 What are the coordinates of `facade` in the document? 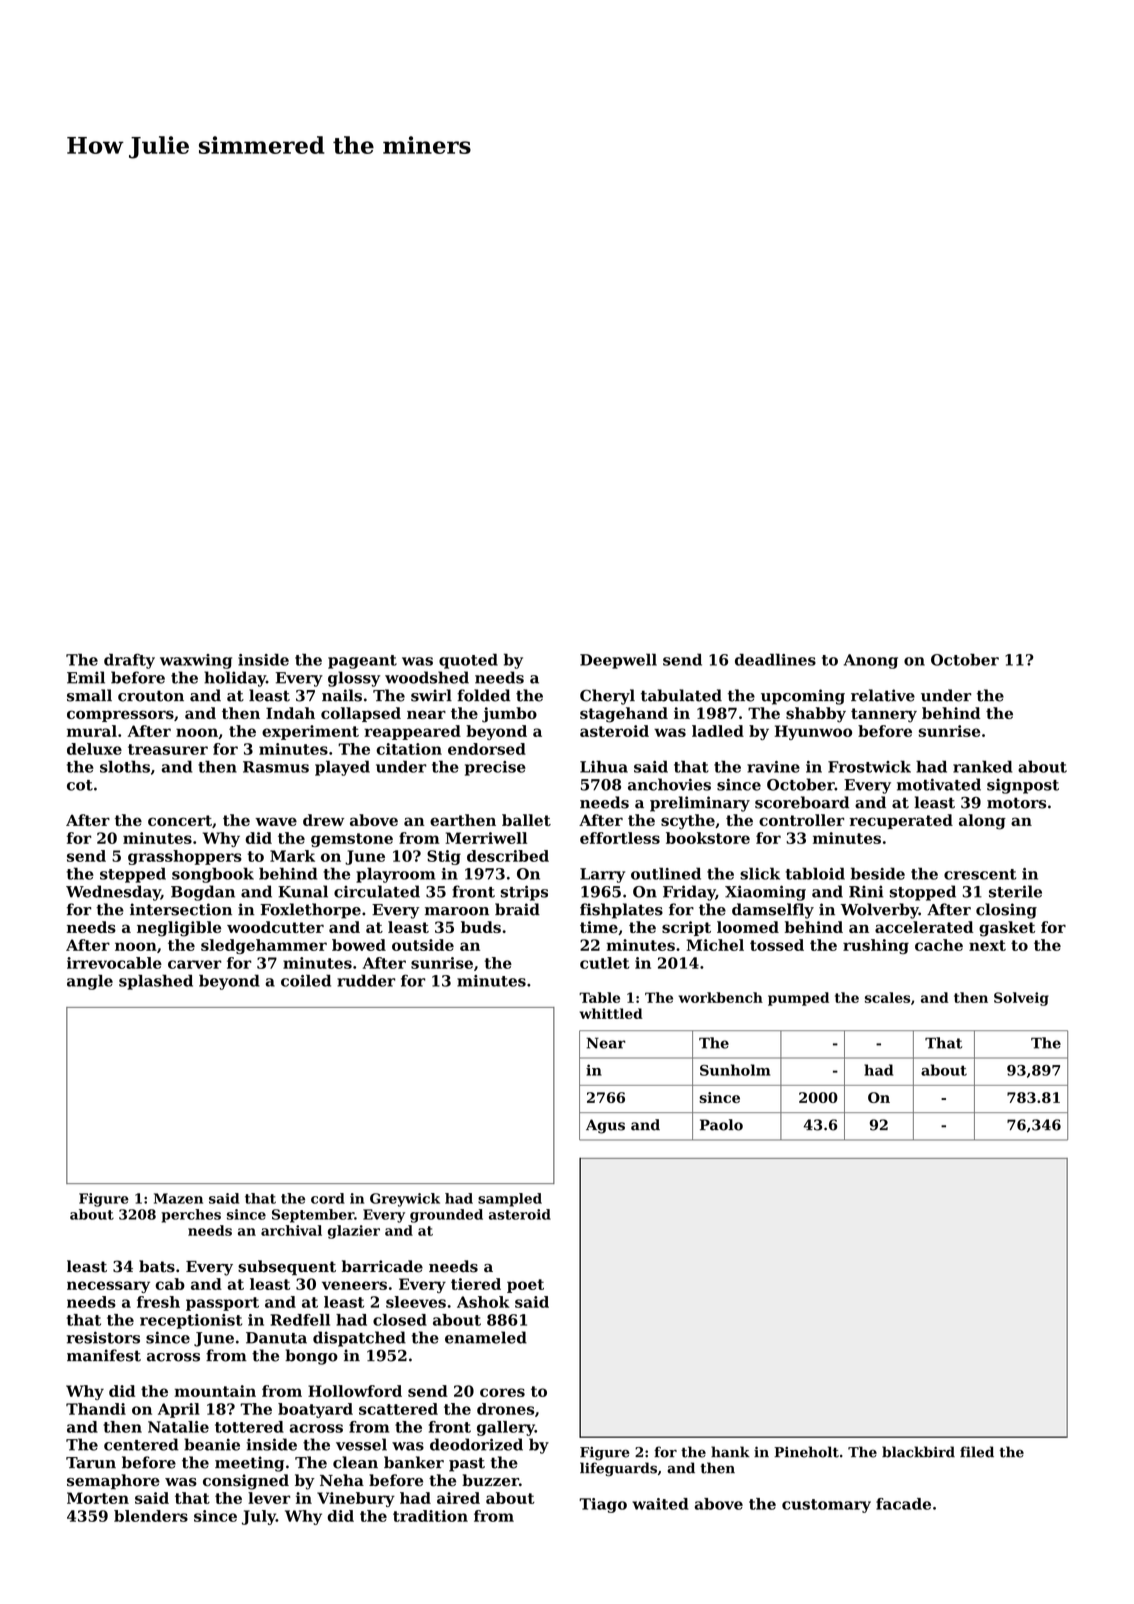 It's located at (903, 1504).
